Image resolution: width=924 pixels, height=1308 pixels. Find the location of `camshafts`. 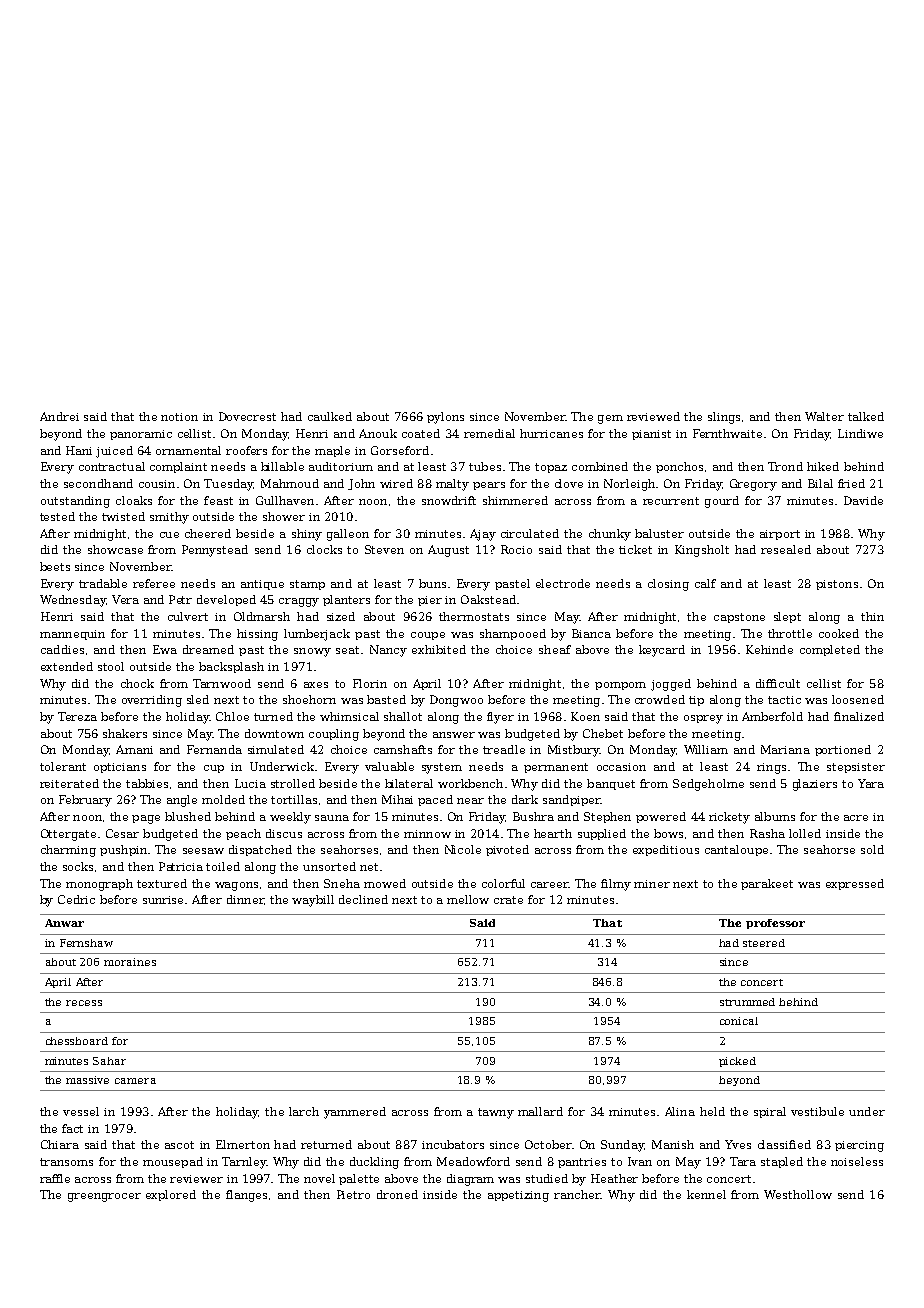

camshafts is located at coordinates (403, 749).
